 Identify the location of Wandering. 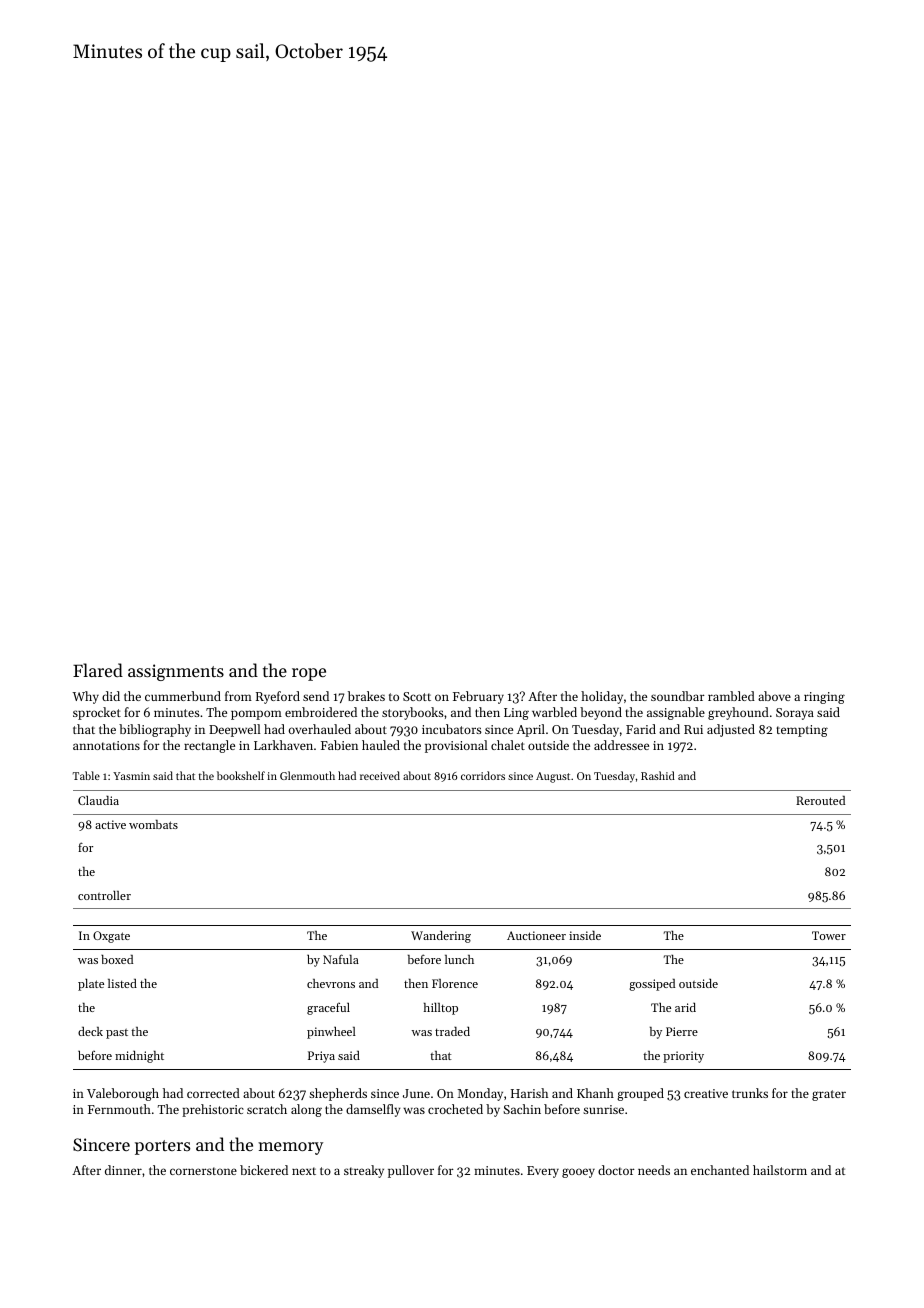
(441, 936).
